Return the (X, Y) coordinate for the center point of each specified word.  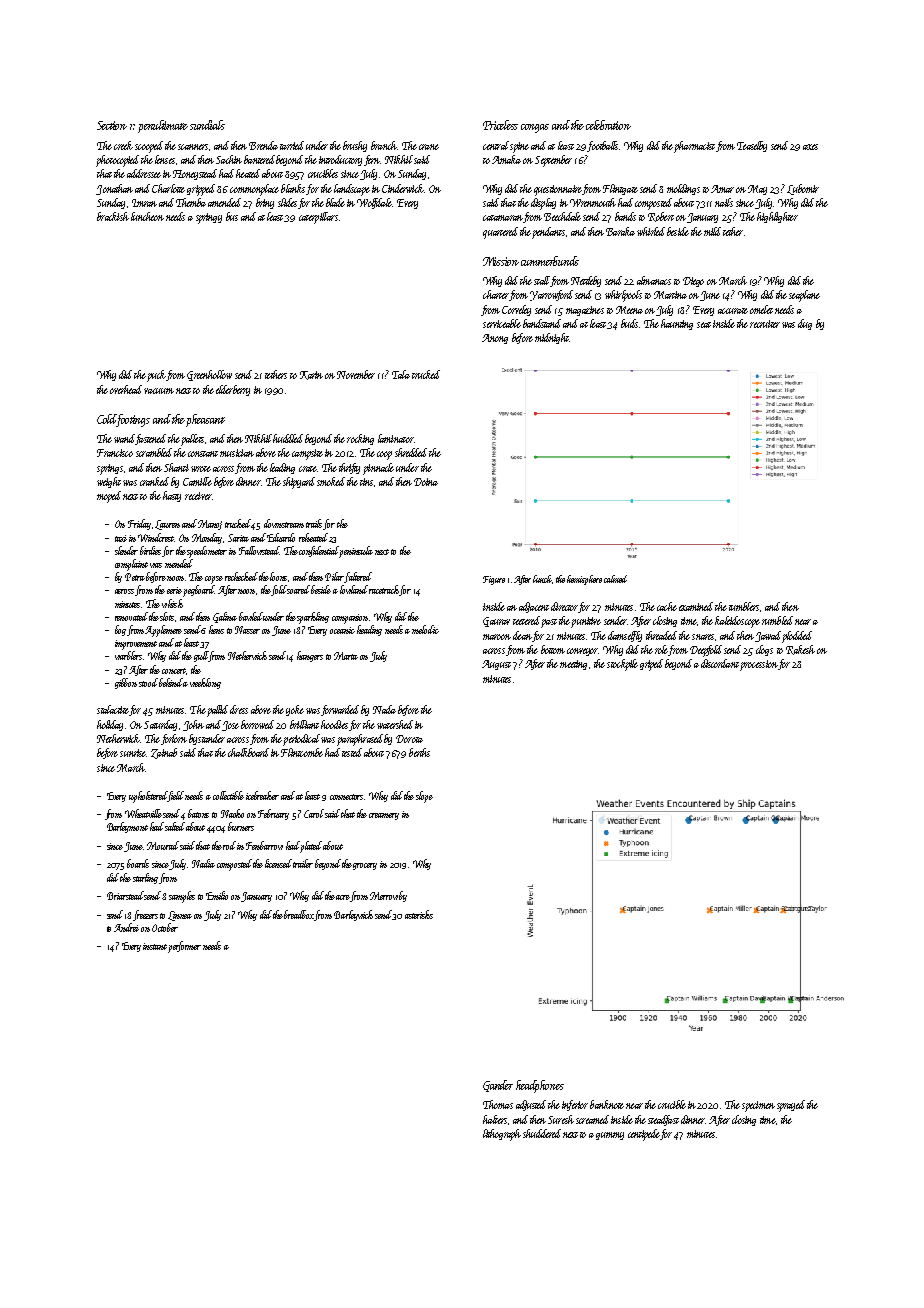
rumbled (777, 620)
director (565, 607)
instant (155, 946)
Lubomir (803, 189)
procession (759, 665)
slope (424, 797)
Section (112, 125)
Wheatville (143, 813)
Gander (498, 1086)
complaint (131, 565)
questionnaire (558, 190)
